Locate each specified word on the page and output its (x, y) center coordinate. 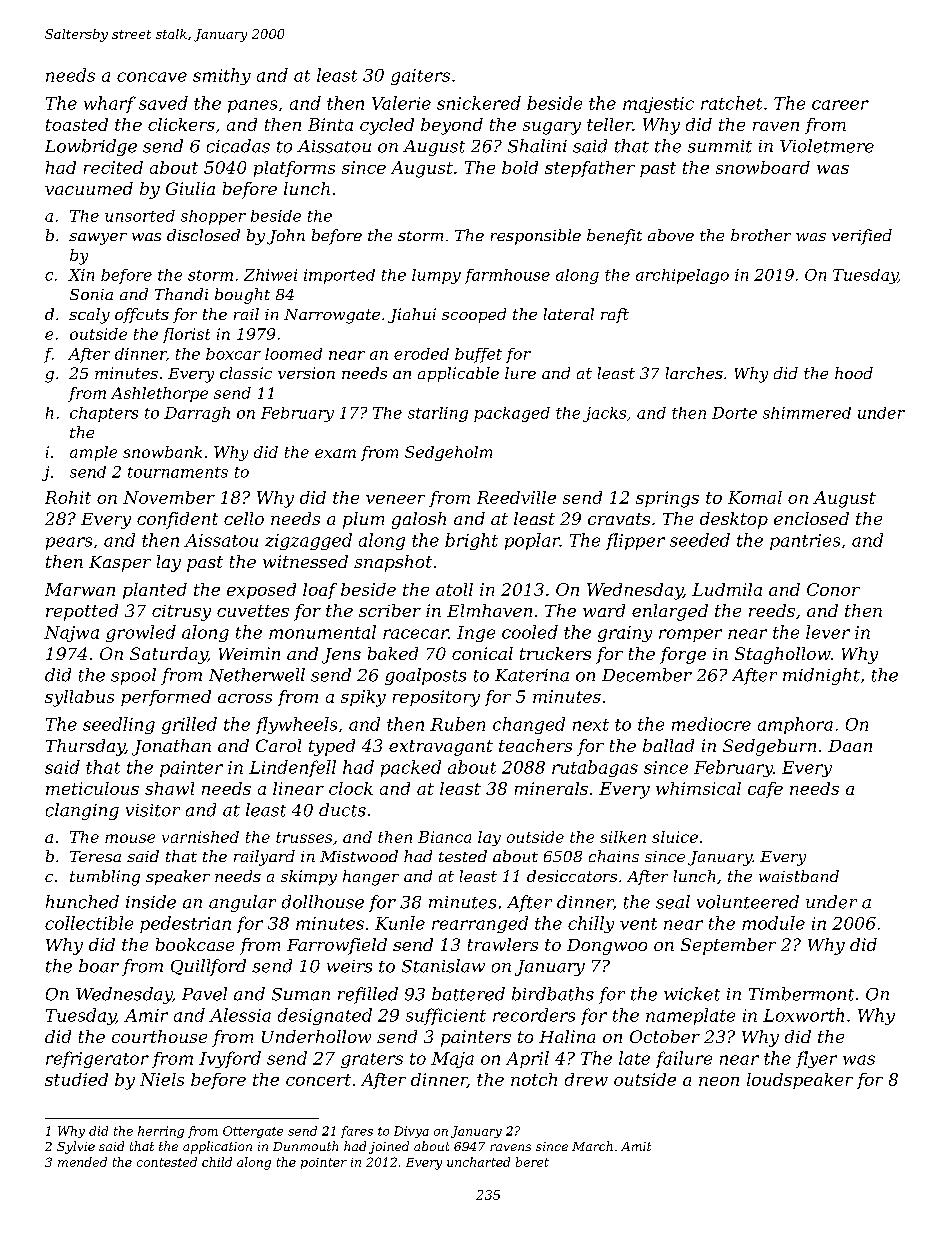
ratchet (731, 103)
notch (534, 1079)
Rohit (68, 497)
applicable (458, 374)
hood (854, 373)
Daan (850, 746)
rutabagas (595, 768)
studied (76, 1079)
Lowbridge (91, 147)
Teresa (95, 856)
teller (610, 124)
